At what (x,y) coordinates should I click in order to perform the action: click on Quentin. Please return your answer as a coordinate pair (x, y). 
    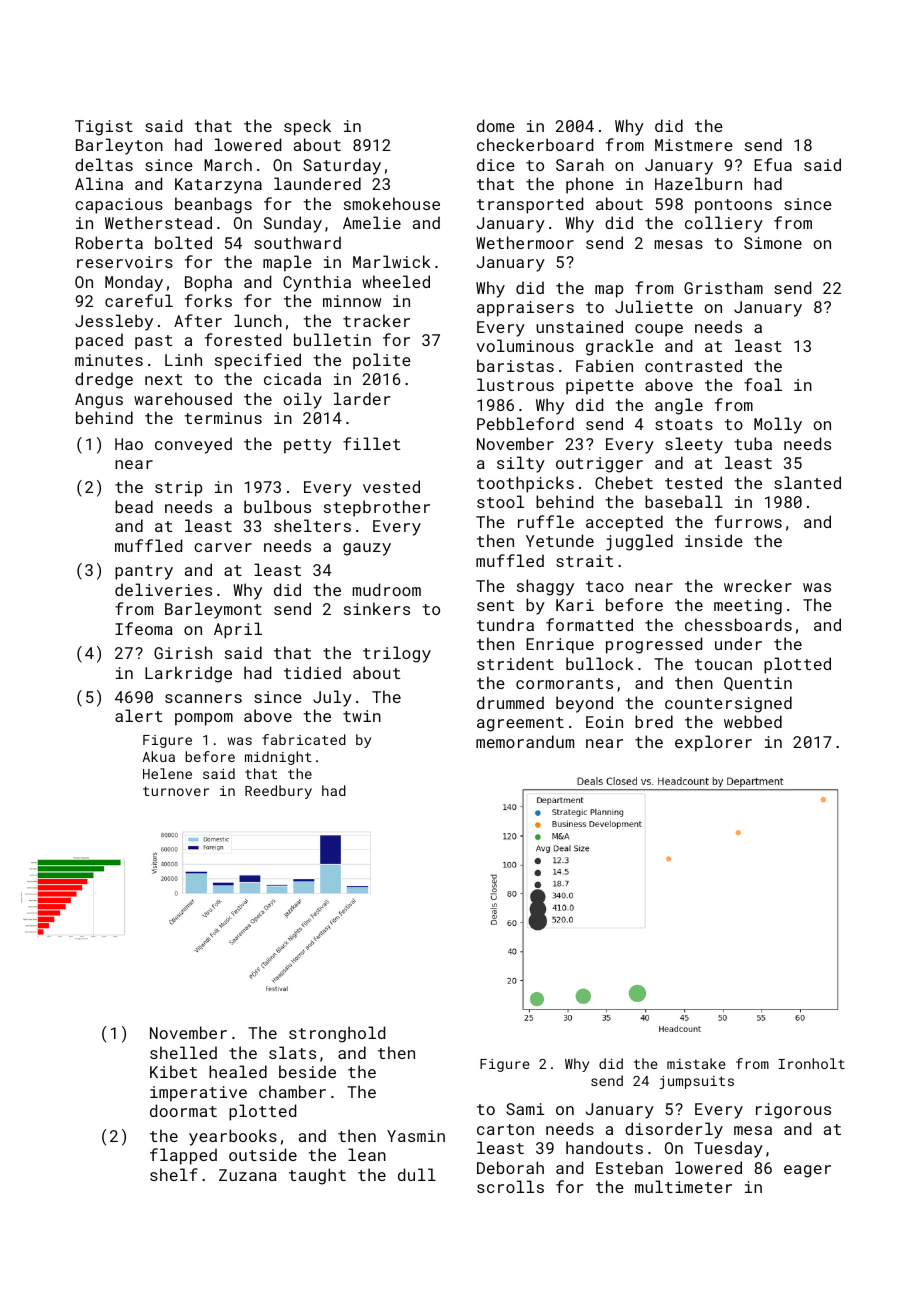
    Looking at the image, I should click on (758, 684).
